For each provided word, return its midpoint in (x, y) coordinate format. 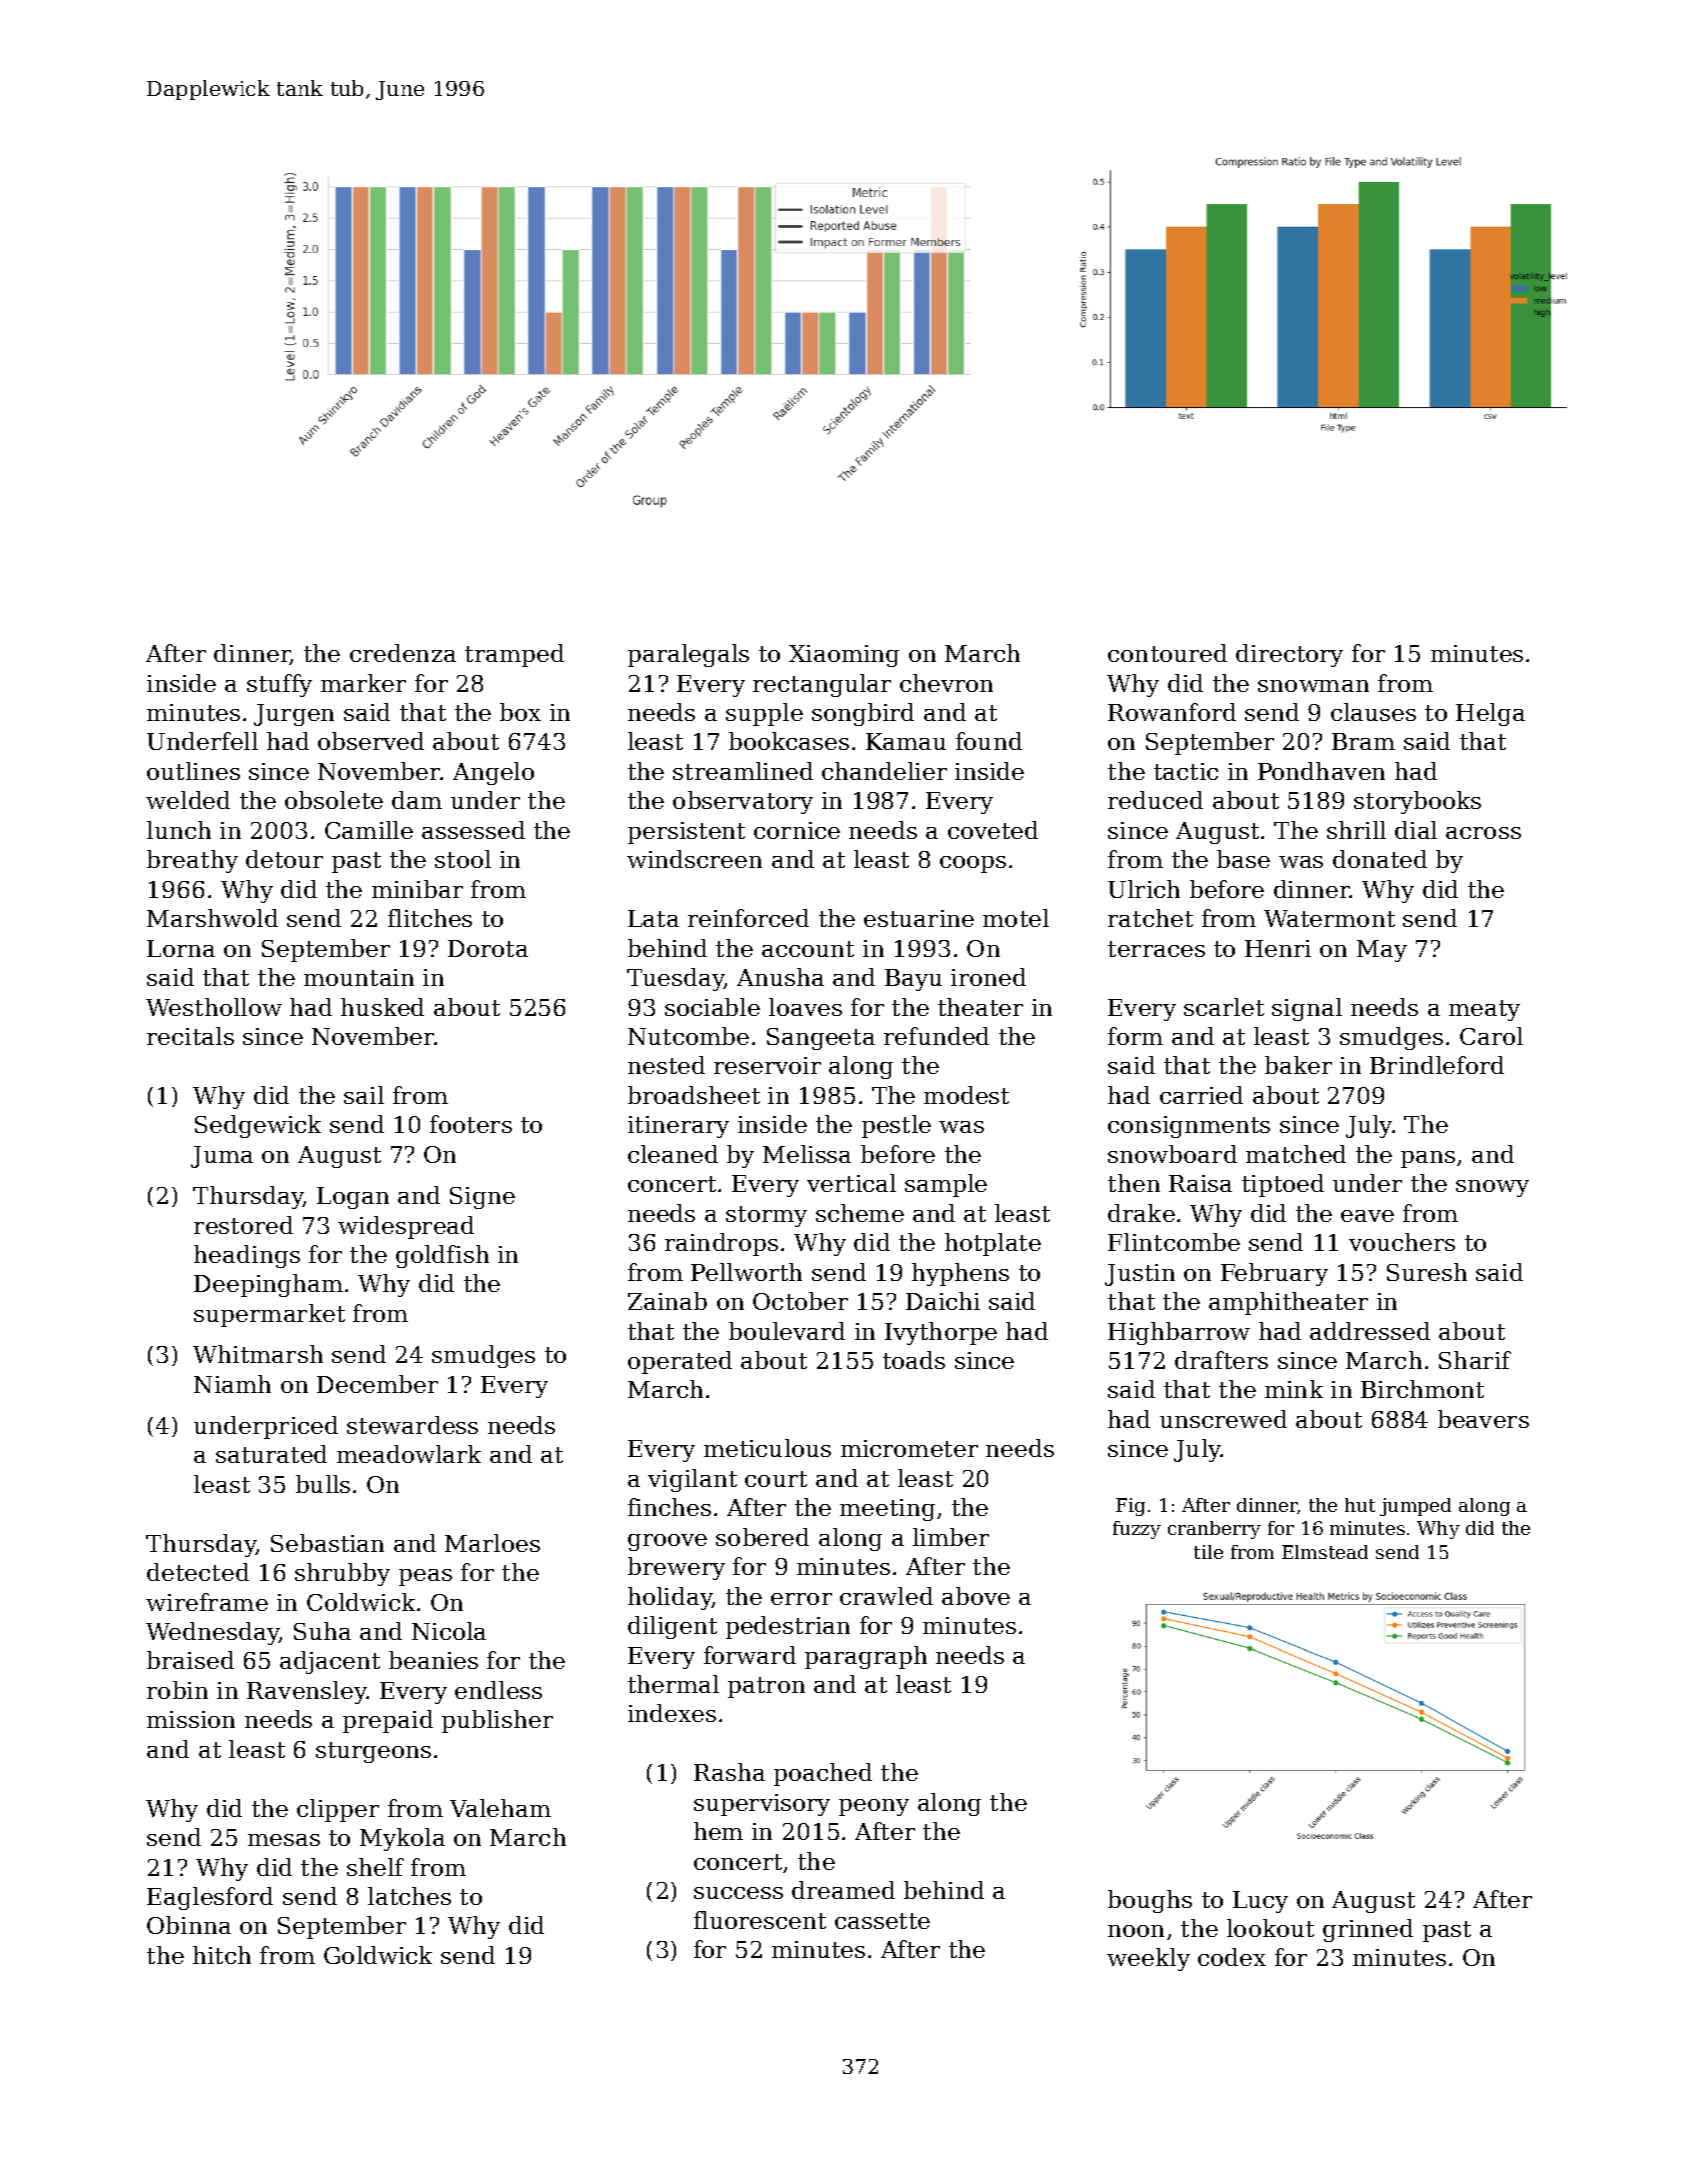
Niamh (232, 1384)
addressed (1370, 1331)
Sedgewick (258, 1126)
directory (1289, 655)
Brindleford (1437, 1065)
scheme (860, 1213)
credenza (403, 653)
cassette (882, 1921)
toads (914, 1360)
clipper (338, 1810)
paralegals (688, 655)
